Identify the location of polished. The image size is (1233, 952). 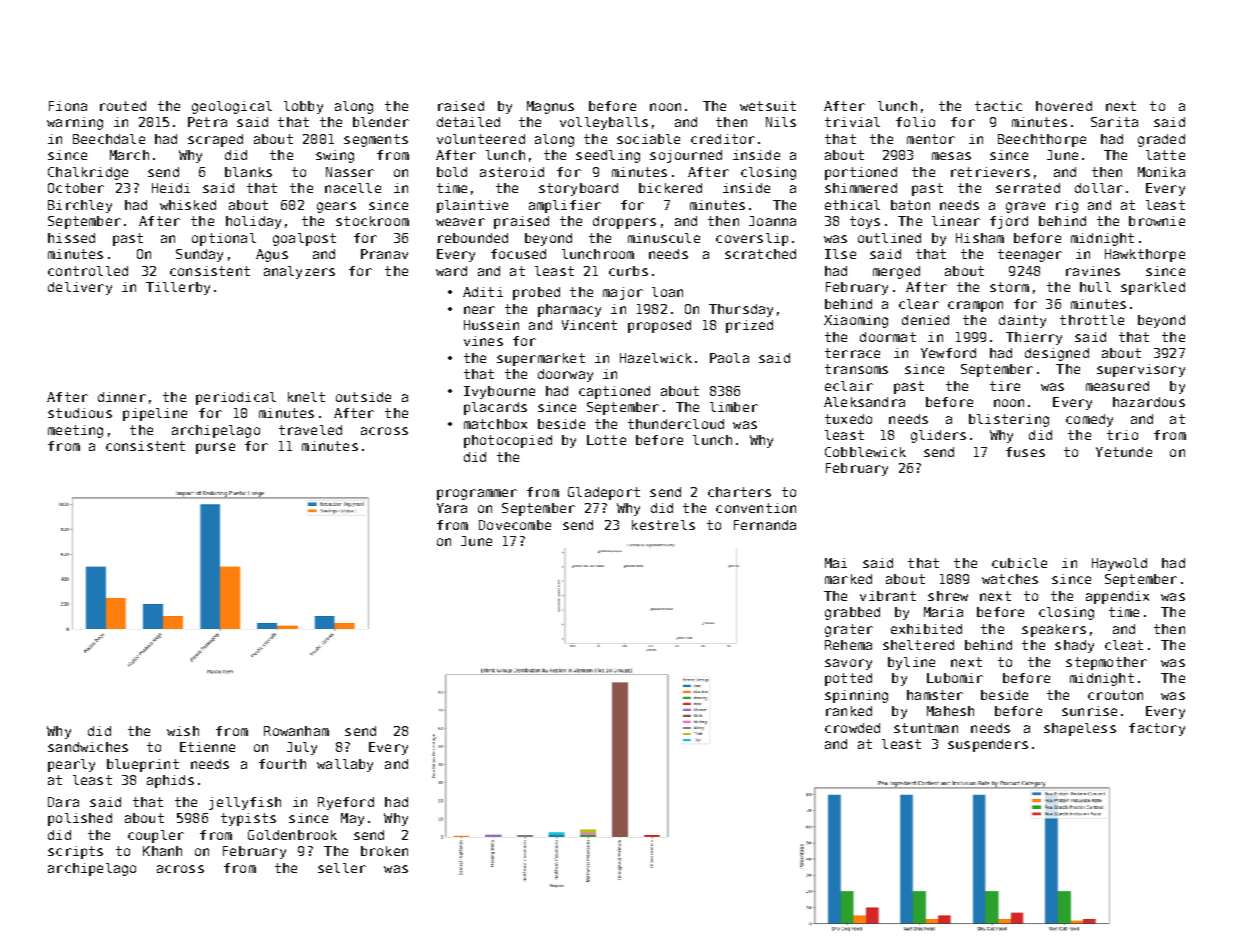
(80, 819).
